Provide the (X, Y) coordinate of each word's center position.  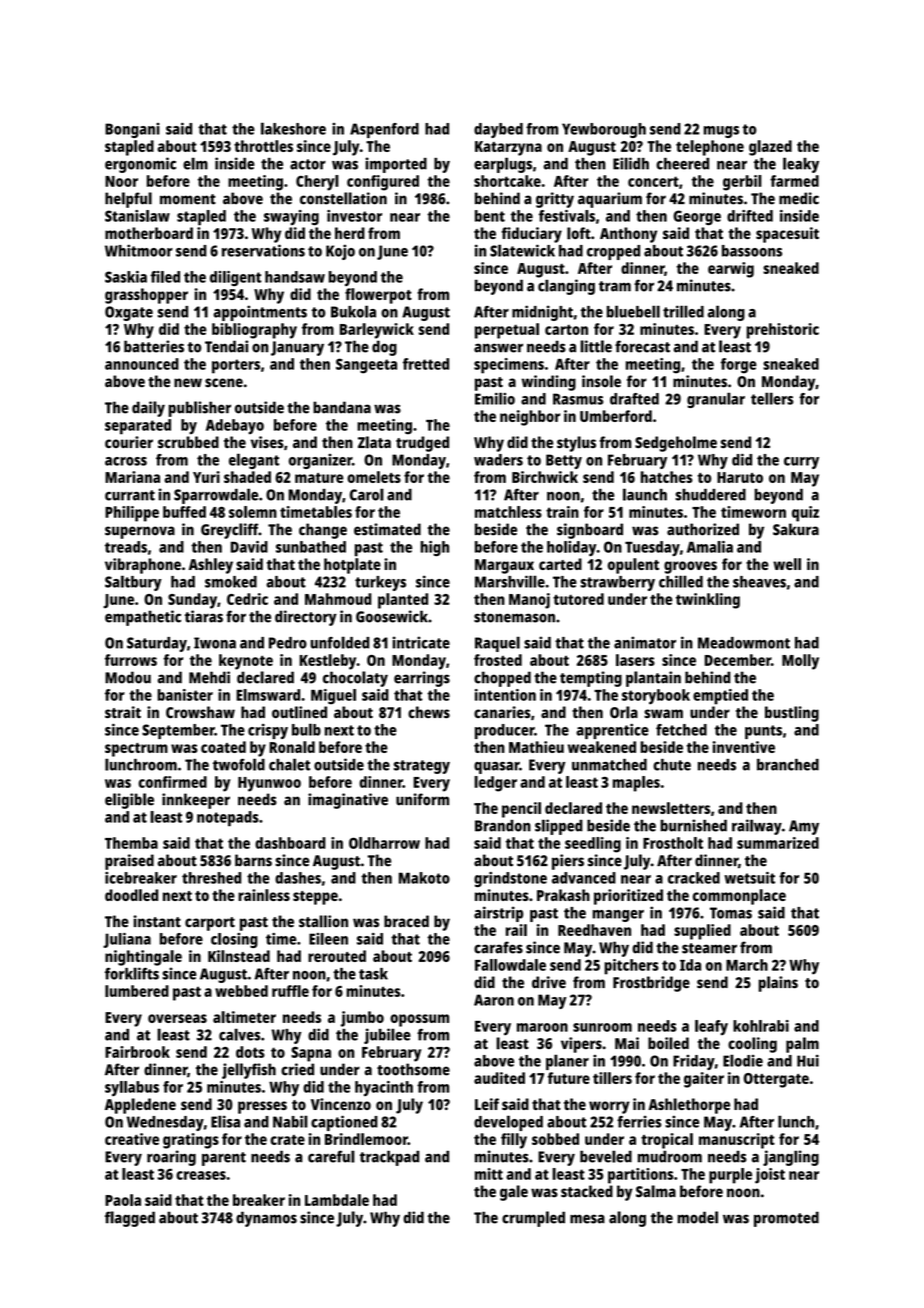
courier (129, 442)
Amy (804, 827)
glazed (770, 148)
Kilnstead (239, 956)
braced (406, 921)
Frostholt (673, 843)
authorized (703, 529)
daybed (498, 130)
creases (201, 1175)
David (249, 547)
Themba (131, 843)
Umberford (616, 416)
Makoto (424, 878)
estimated (387, 529)
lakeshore (293, 128)
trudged (422, 444)
